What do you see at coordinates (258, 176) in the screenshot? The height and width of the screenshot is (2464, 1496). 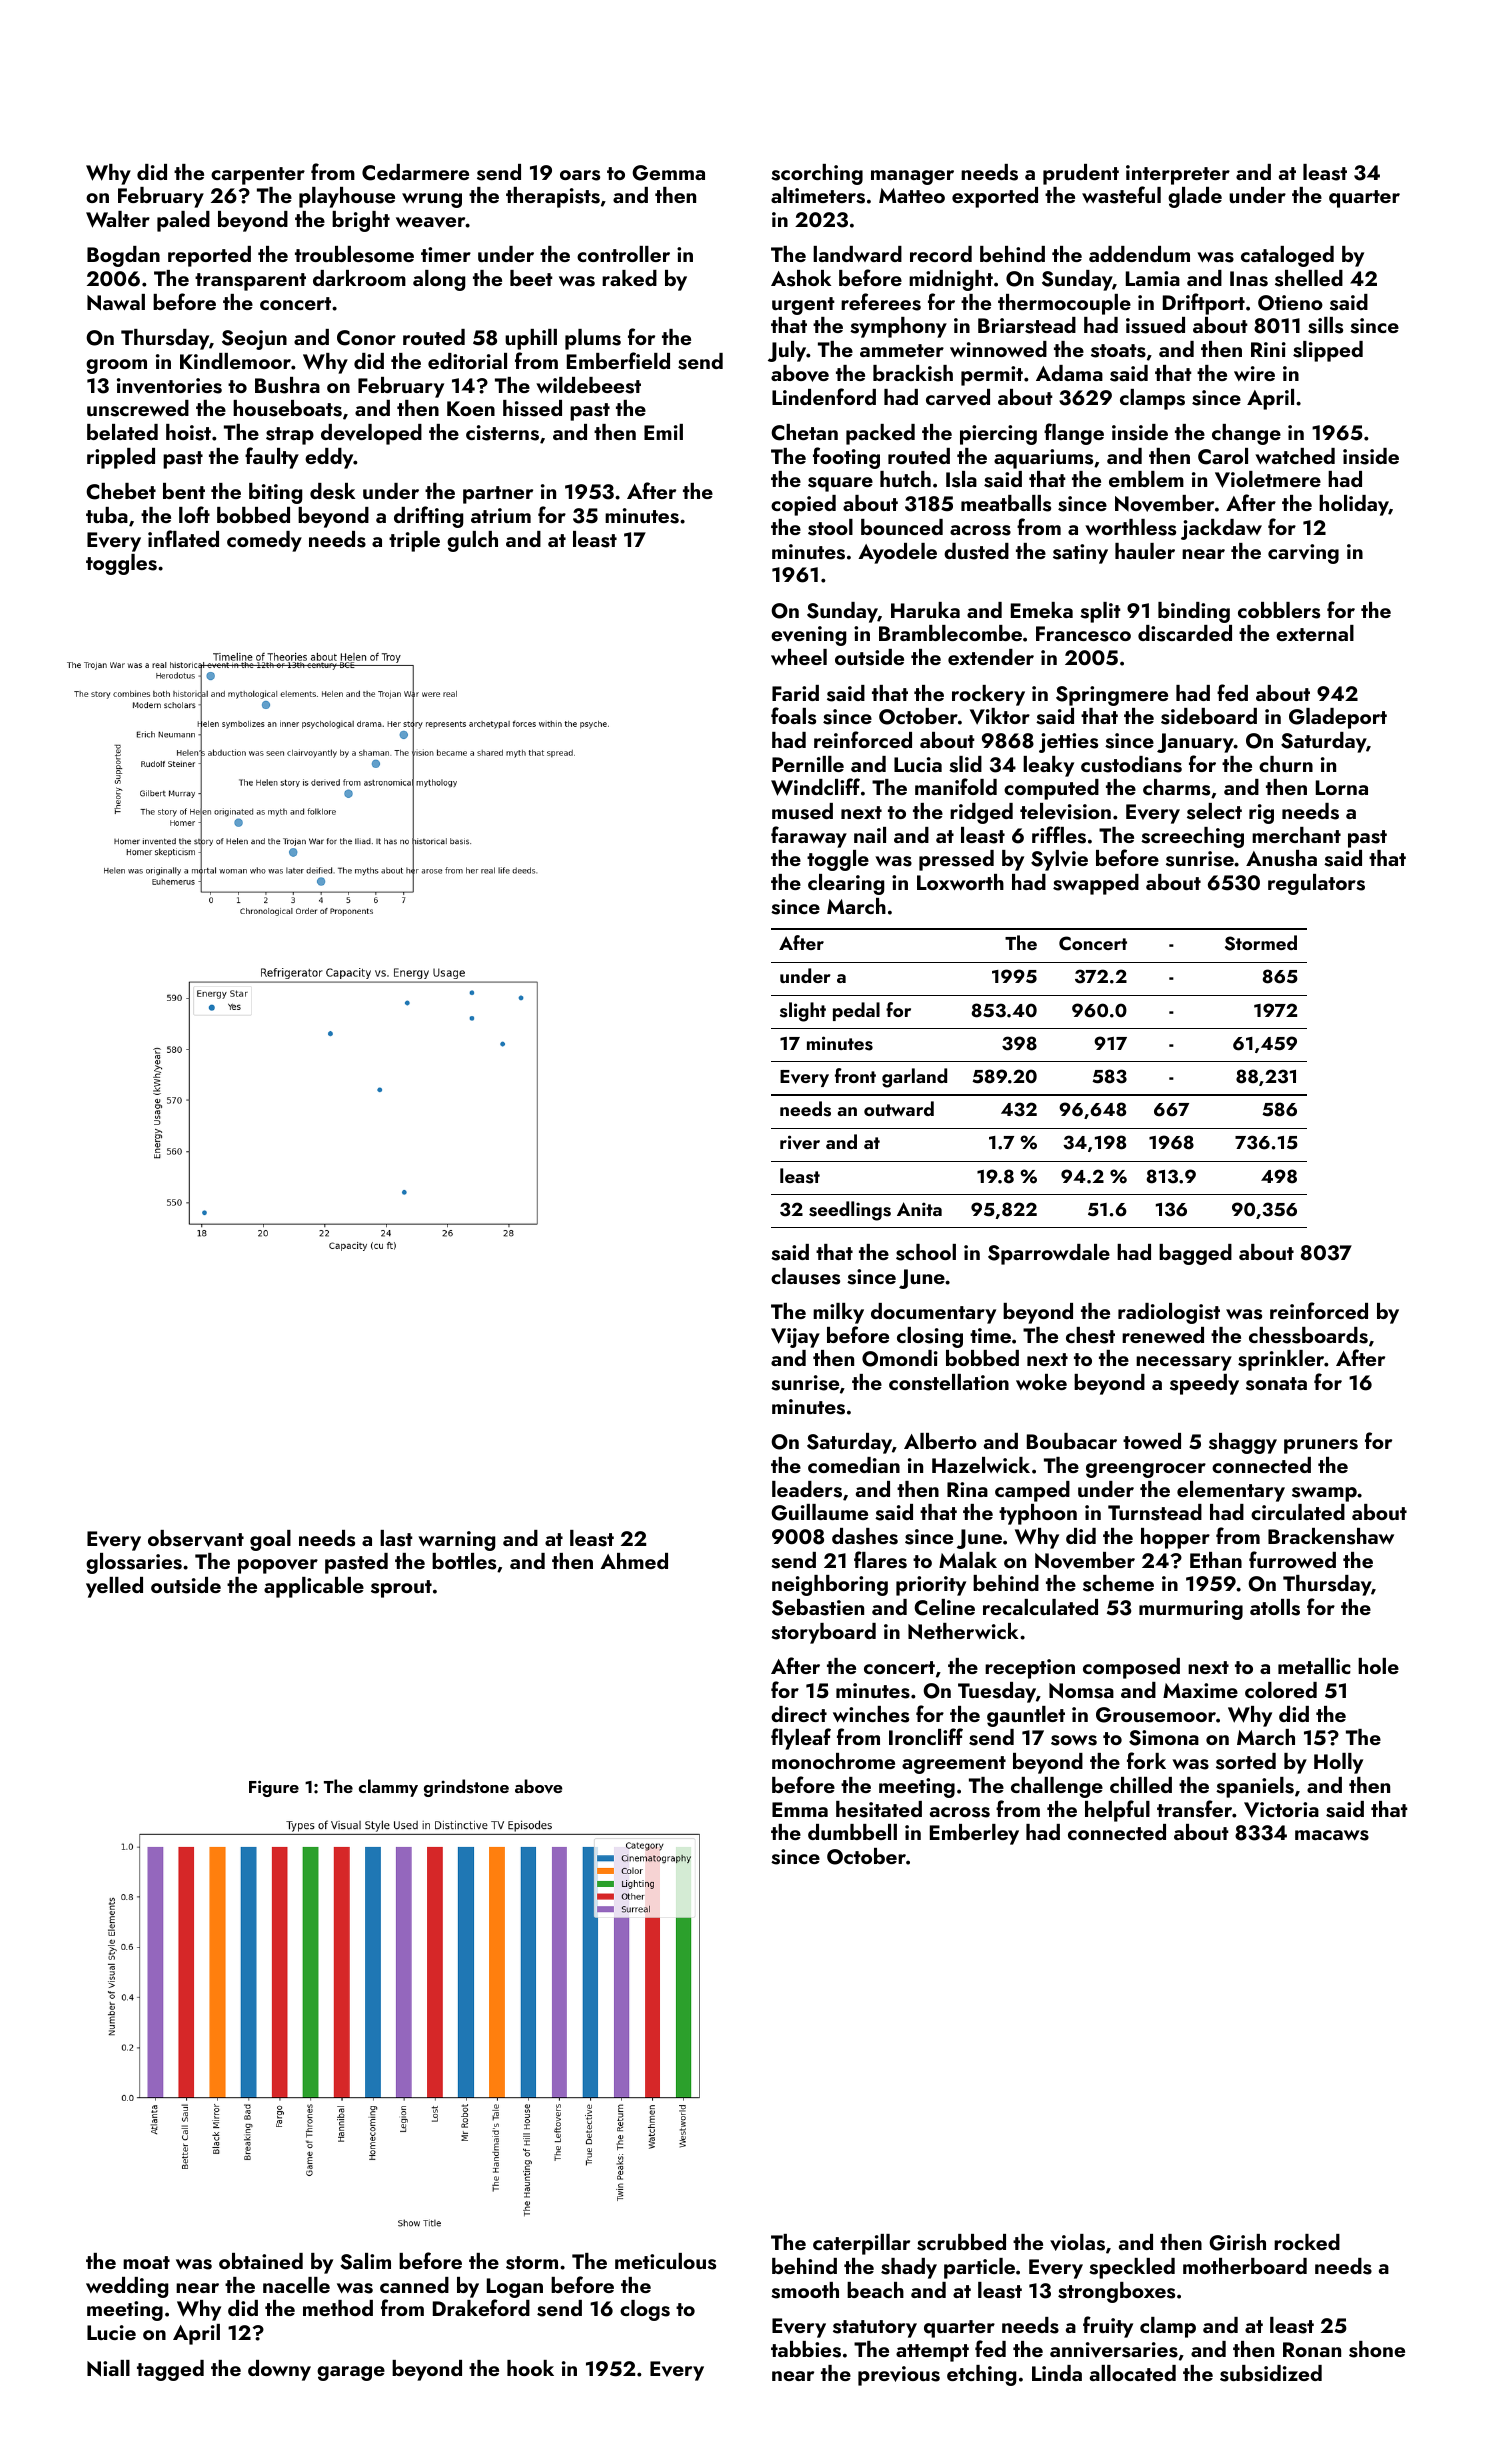 I see `carpenter` at bounding box center [258, 176].
